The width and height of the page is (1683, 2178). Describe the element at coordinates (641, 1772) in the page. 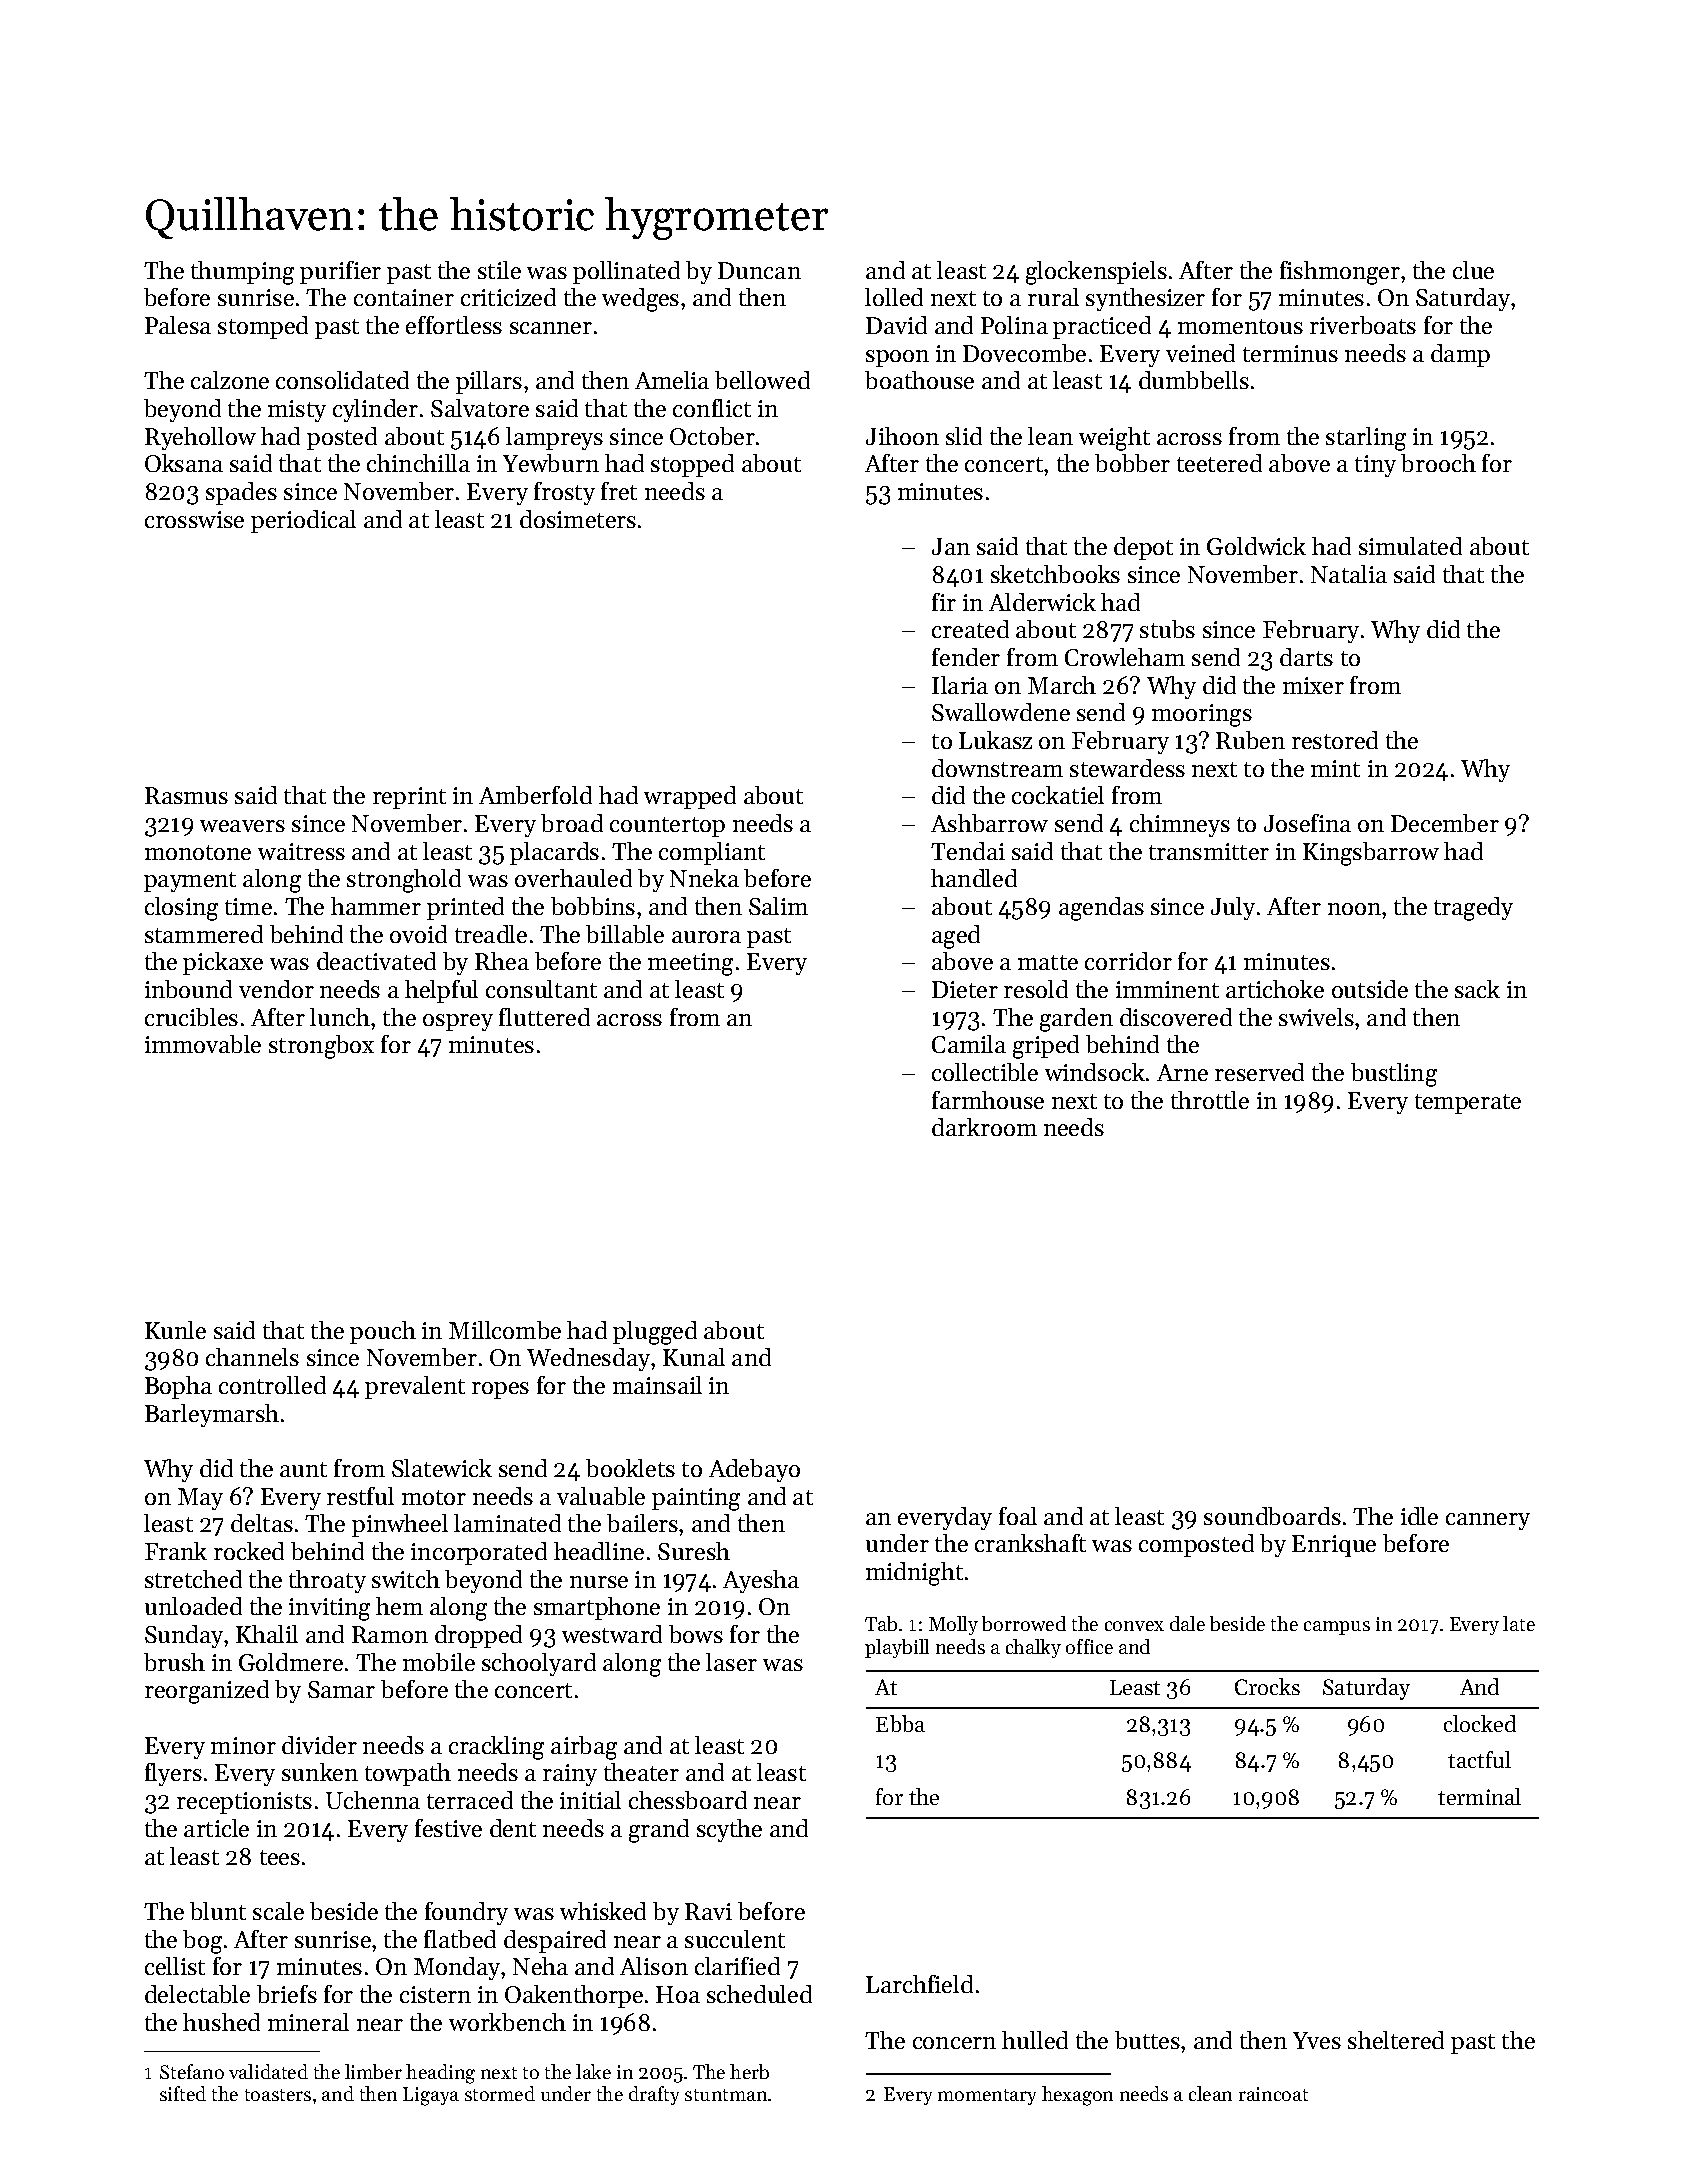

I see `theater` at that location.
